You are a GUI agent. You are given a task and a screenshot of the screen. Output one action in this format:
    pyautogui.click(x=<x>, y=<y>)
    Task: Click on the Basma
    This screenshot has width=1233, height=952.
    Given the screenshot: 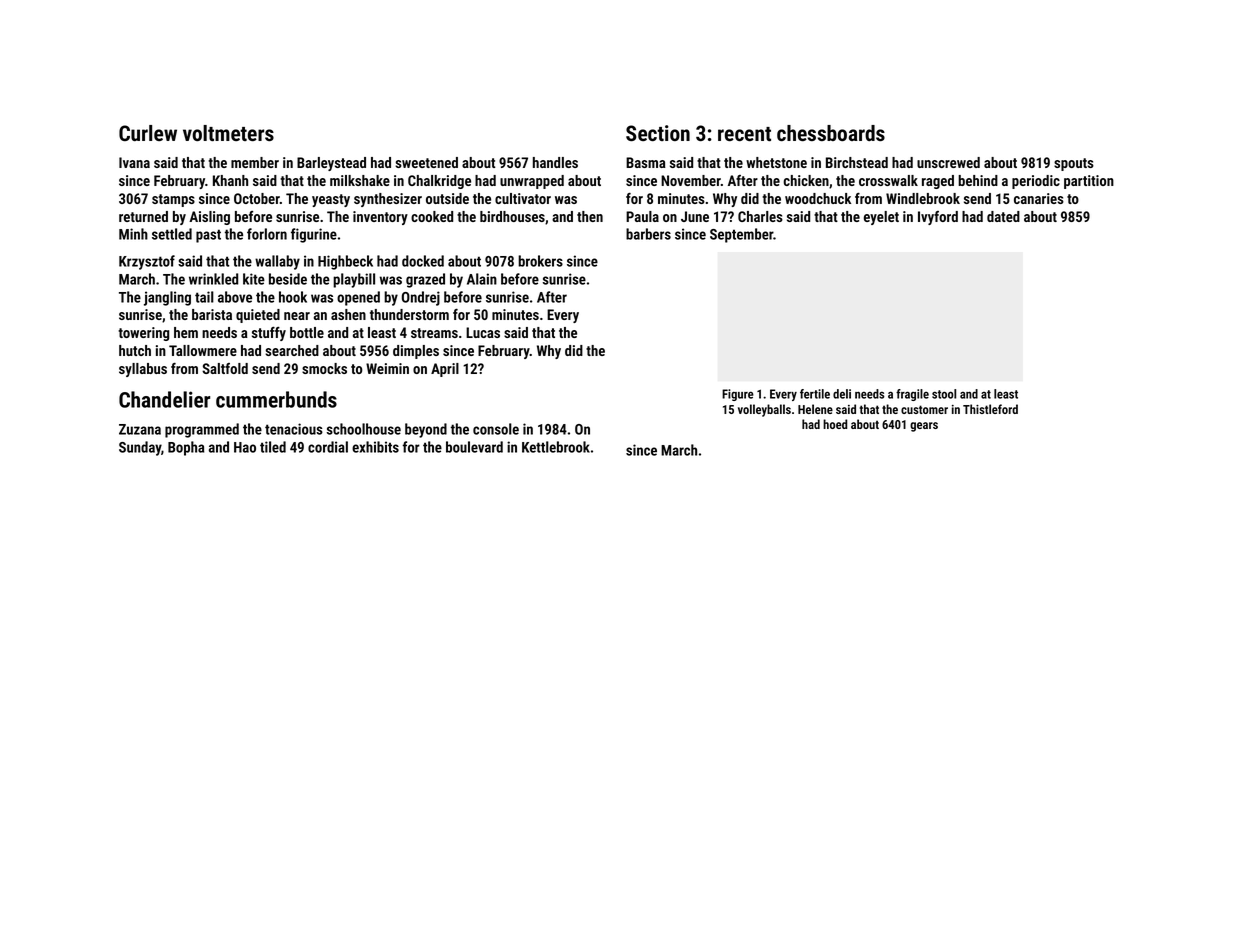 What is the action you would take?
    pyautogui.click(x=646, y=162)
